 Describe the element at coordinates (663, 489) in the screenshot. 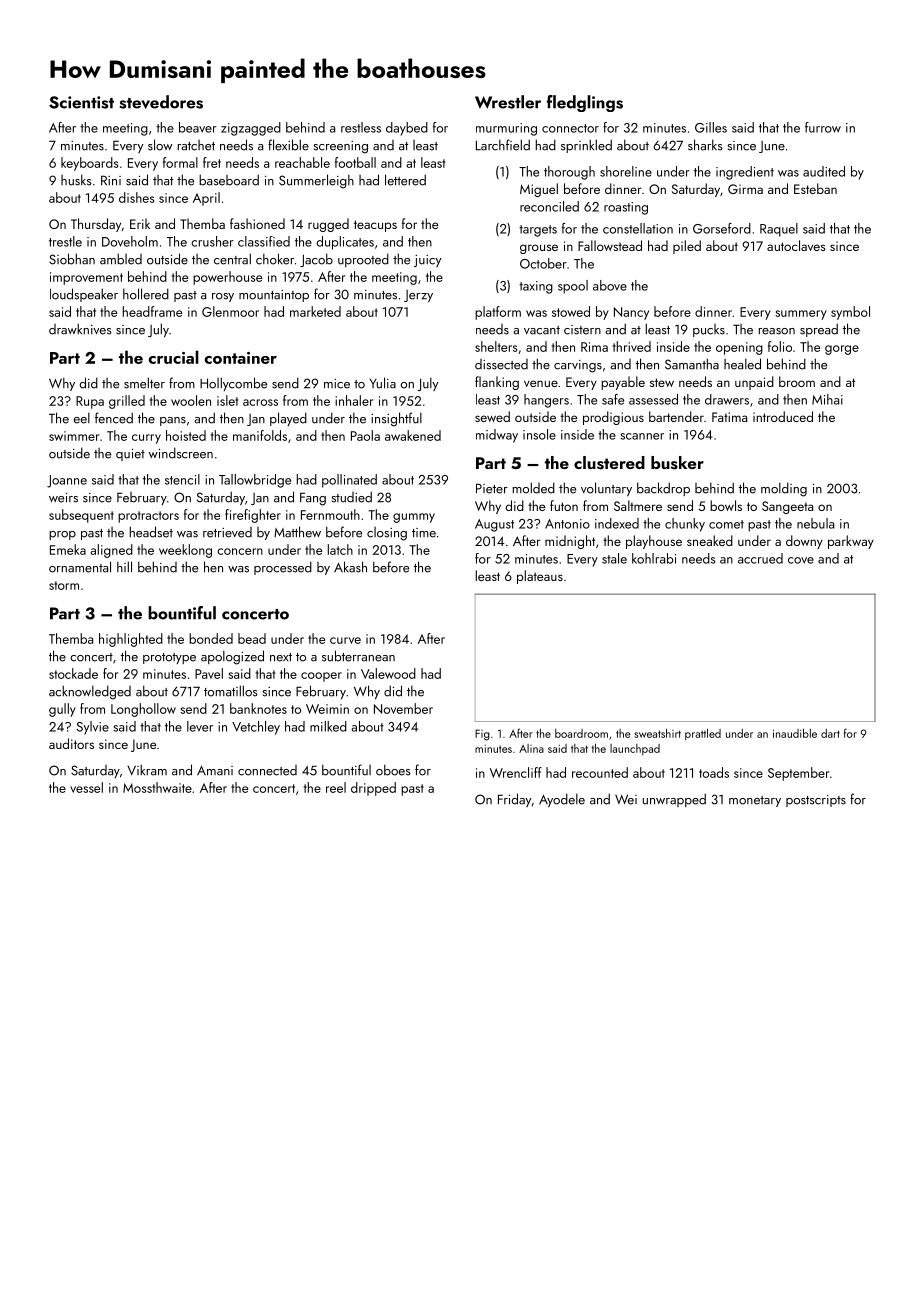

I see `backdrop` at that location.
